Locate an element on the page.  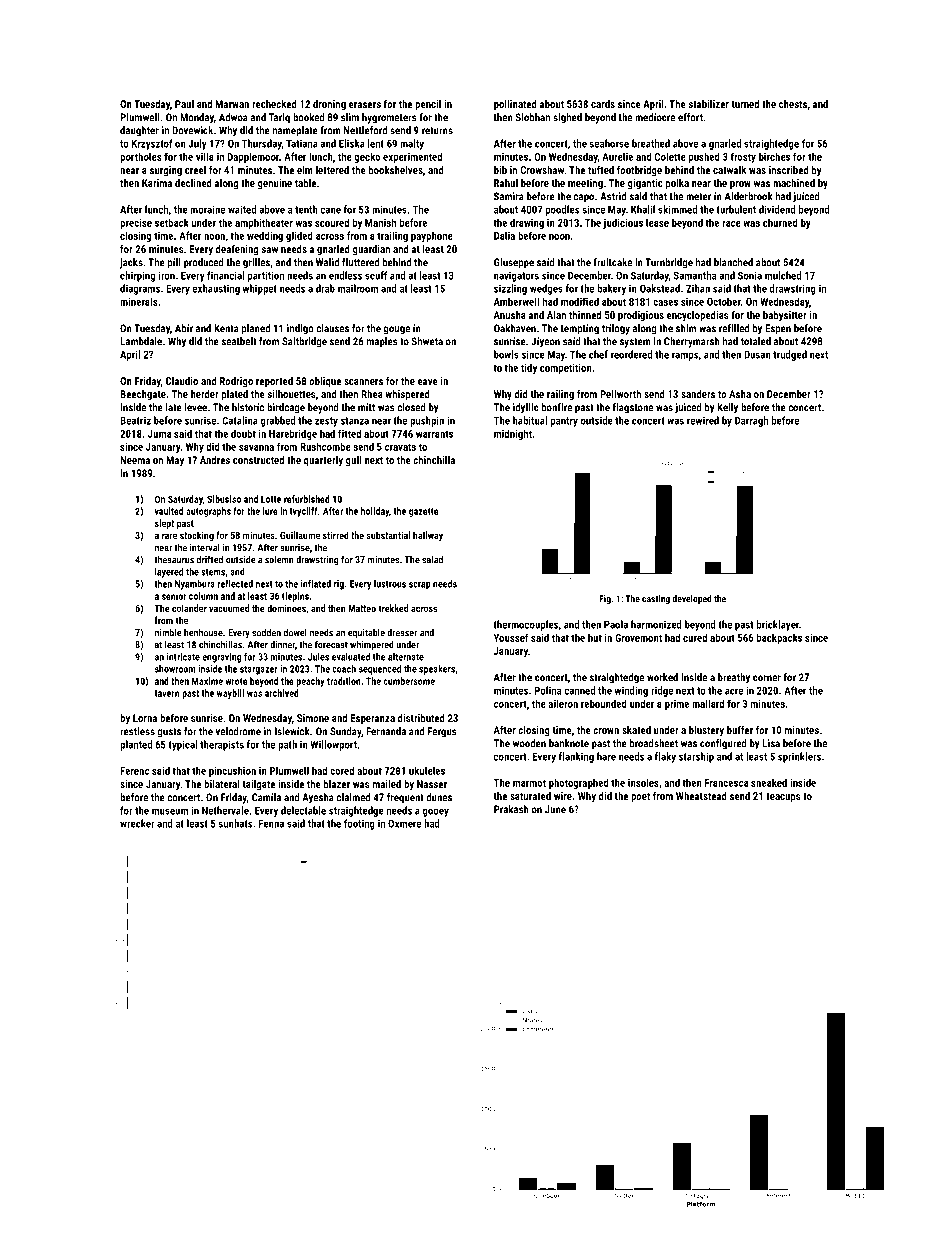
flagstone is located at coordinates (633, 408).
